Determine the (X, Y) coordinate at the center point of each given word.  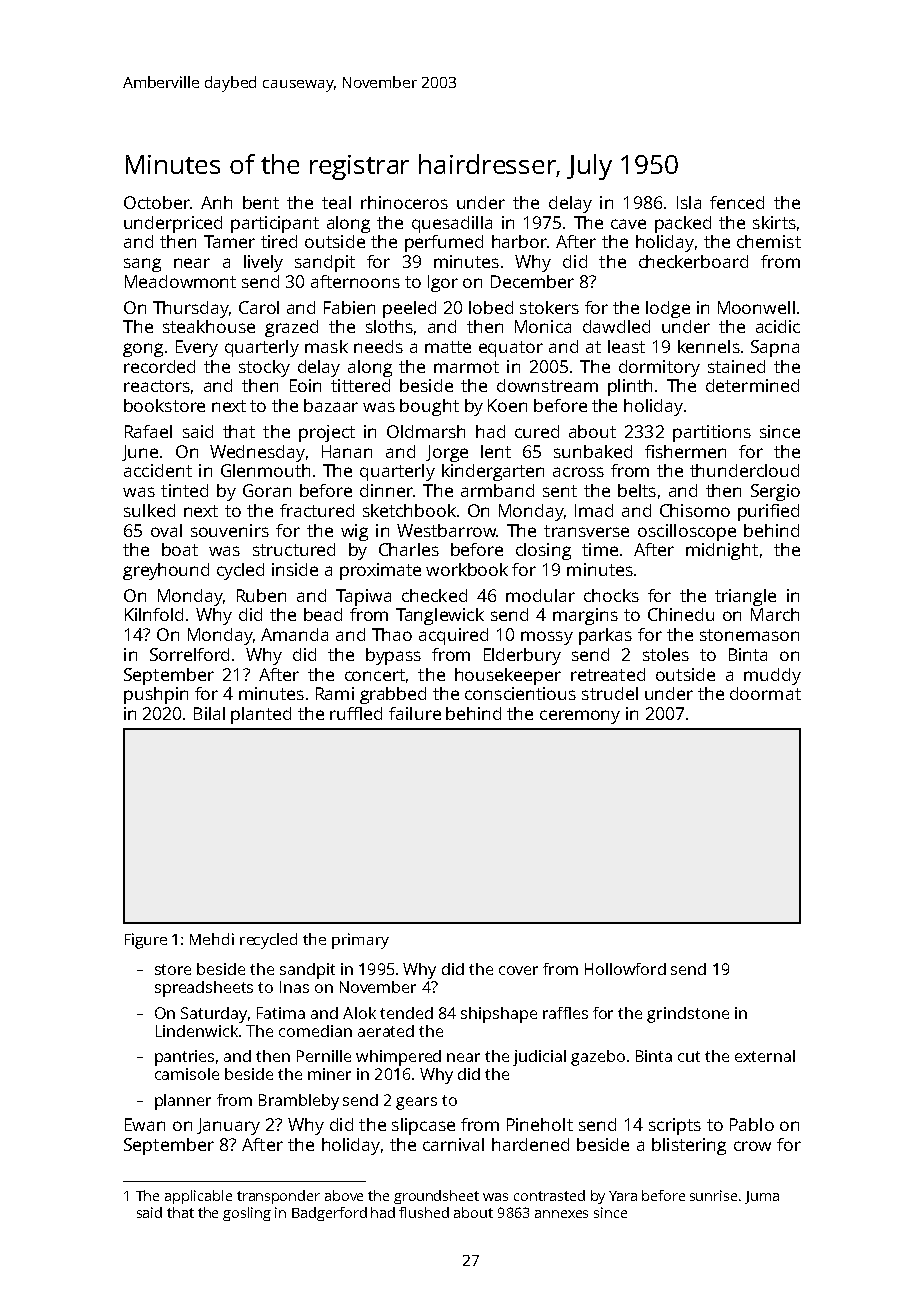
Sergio (775, 492)
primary (360, 941)
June (140, 453)
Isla (689, 202)
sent (560, 491)
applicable (198, 1197)
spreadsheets (204, 989)
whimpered (398, 1058)
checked (434, 595)
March (775, 614)
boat (180, 549)
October (157, 202)
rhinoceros (404, 202)
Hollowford (625, 969)
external (765, 1056)
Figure (146, 941)
